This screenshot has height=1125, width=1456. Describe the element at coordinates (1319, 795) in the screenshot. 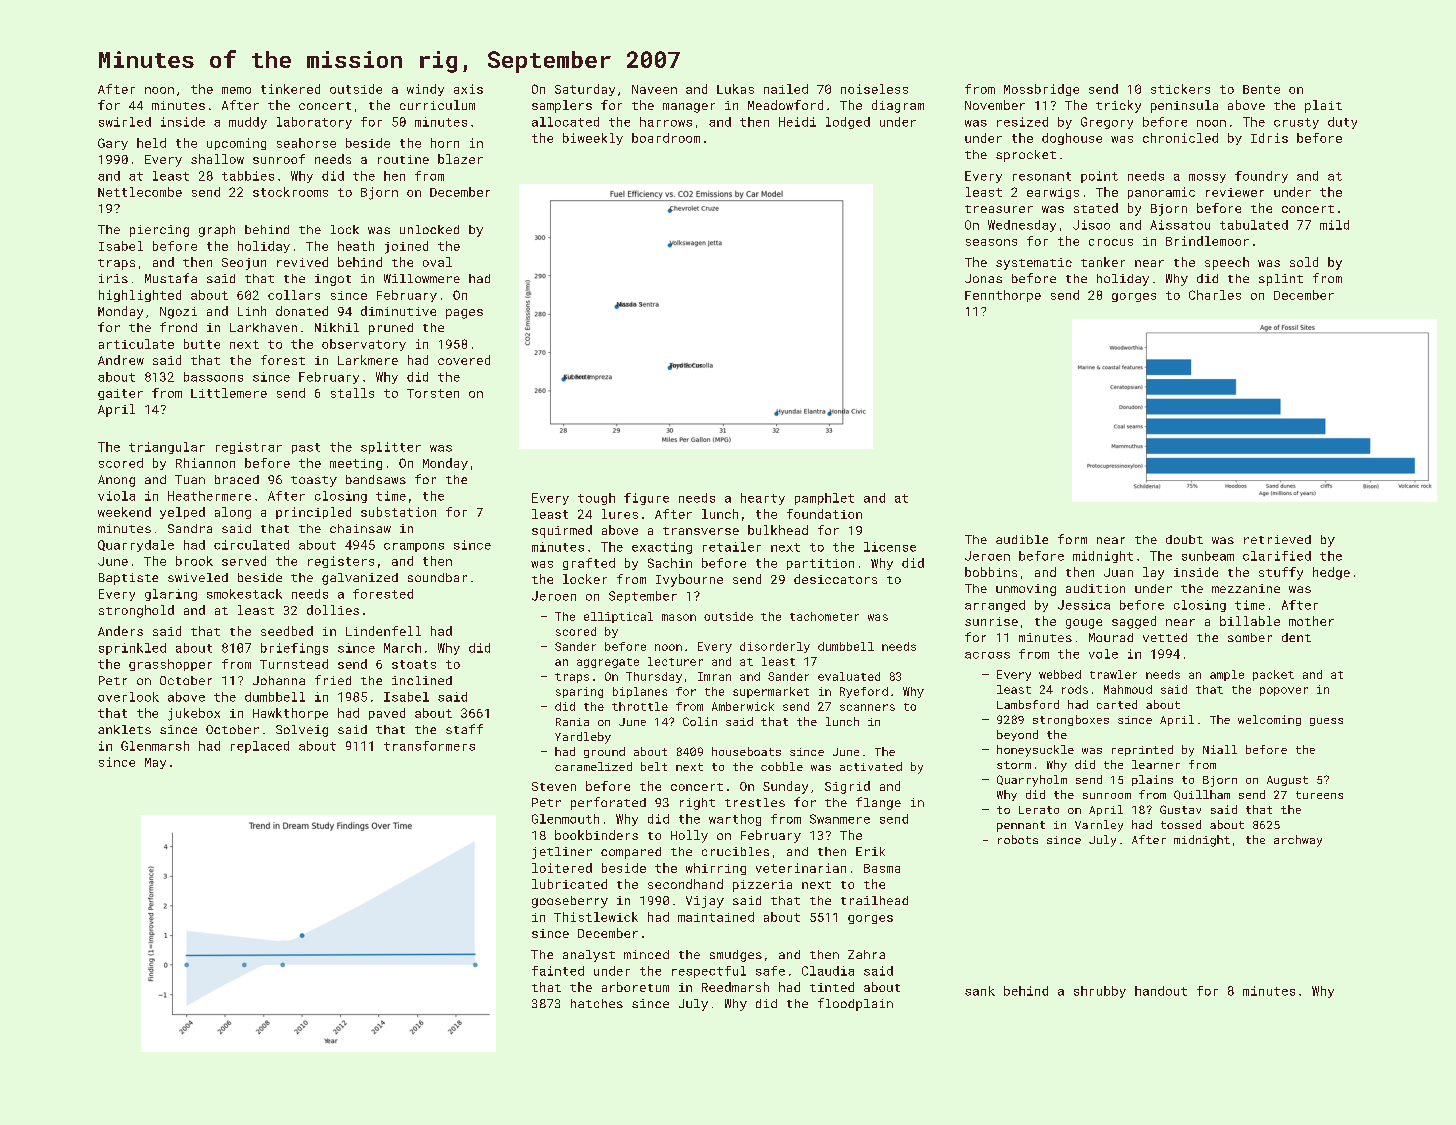

I see `tureens` at that location.
